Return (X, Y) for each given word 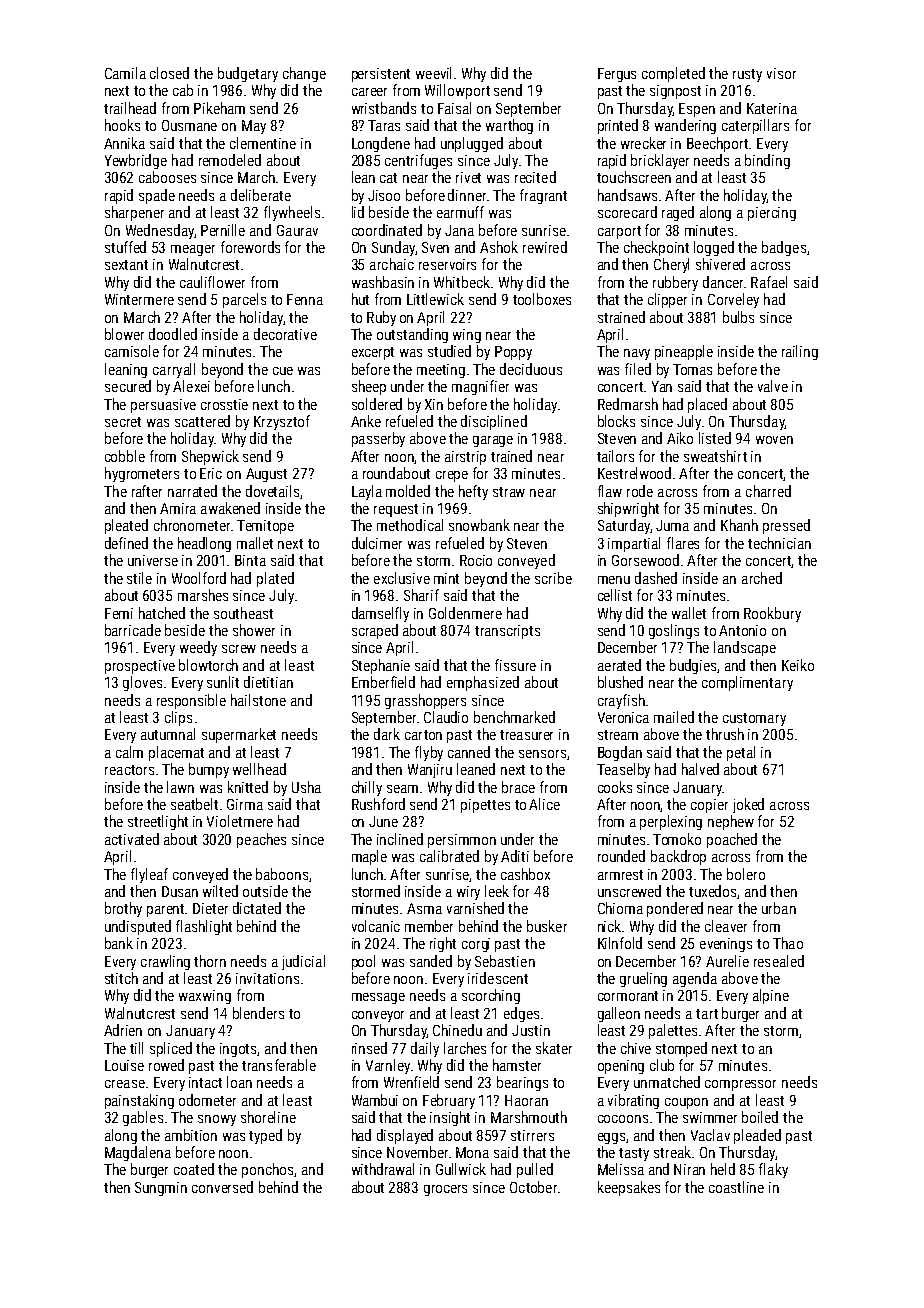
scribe (553, 578)
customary (754, 719)
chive (636, 1048)
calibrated (449, 856)
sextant (126, 265)
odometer (207, 1100)
